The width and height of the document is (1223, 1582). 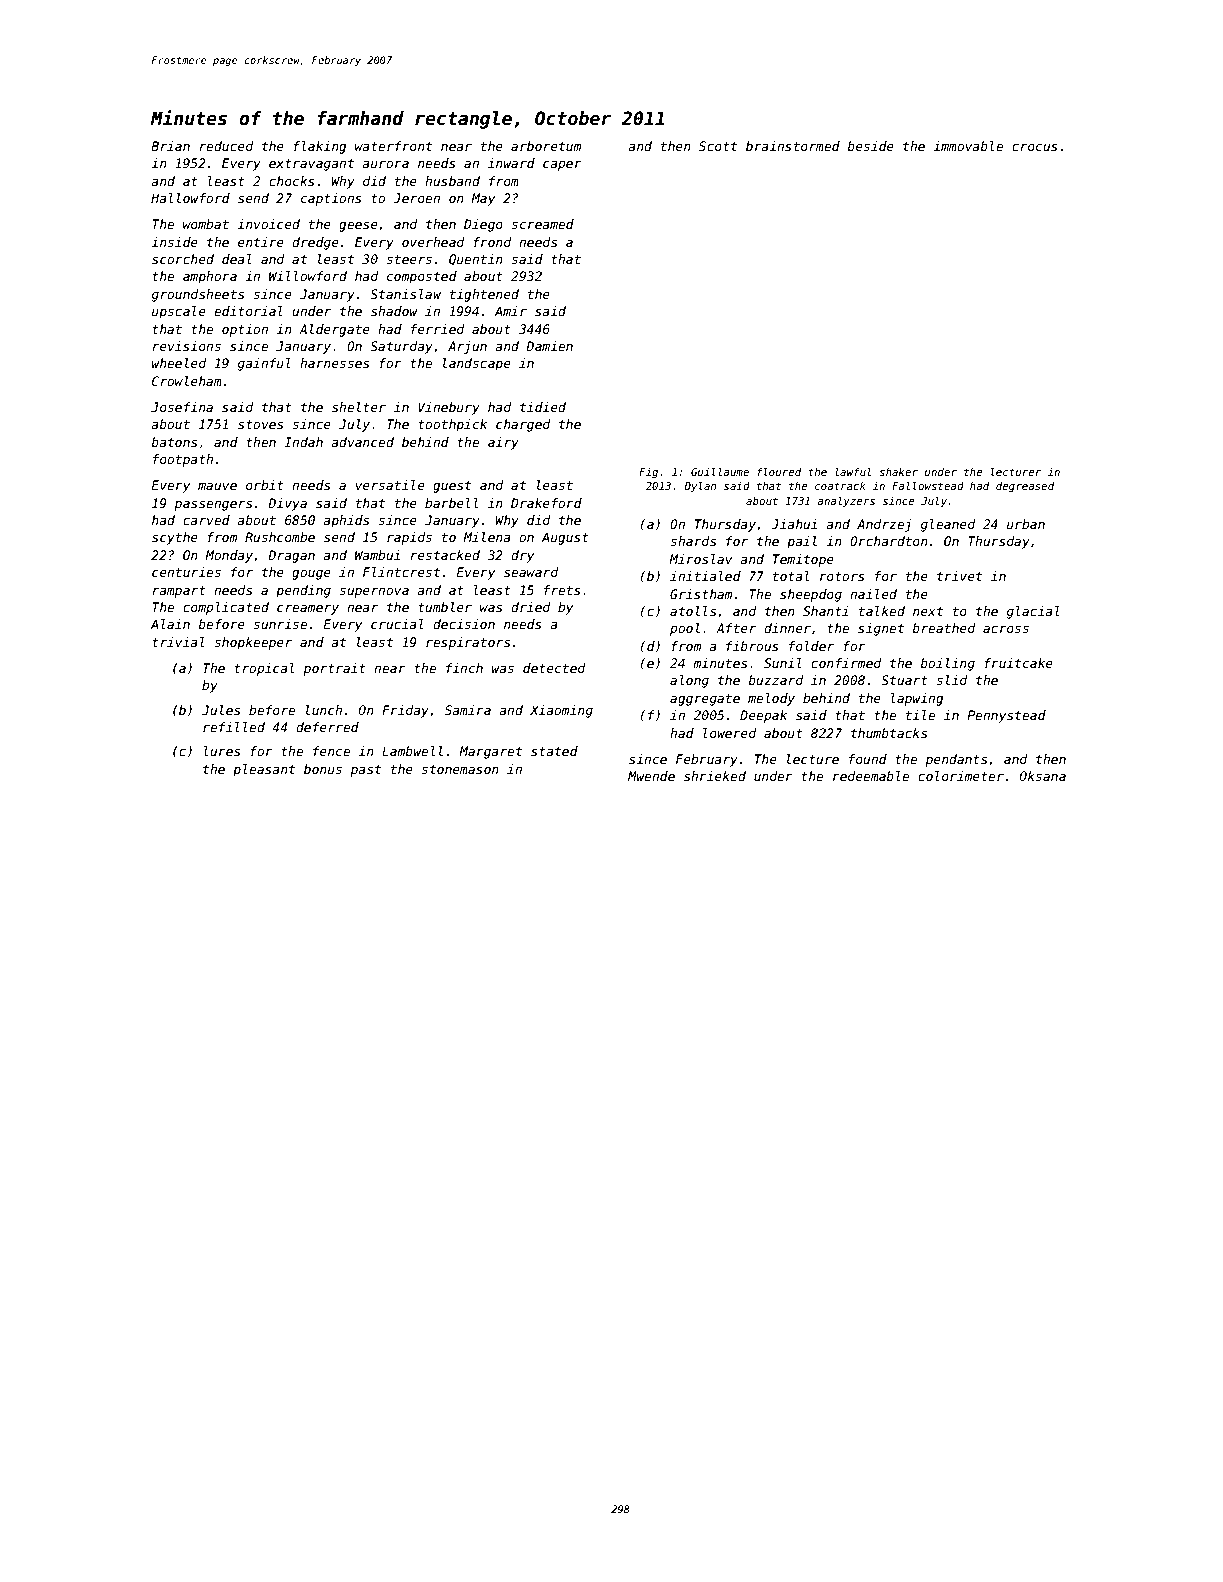 What do you see at coordinates (292, 181) in the document?
I see `chocks` at bounding box center [292, 181].
